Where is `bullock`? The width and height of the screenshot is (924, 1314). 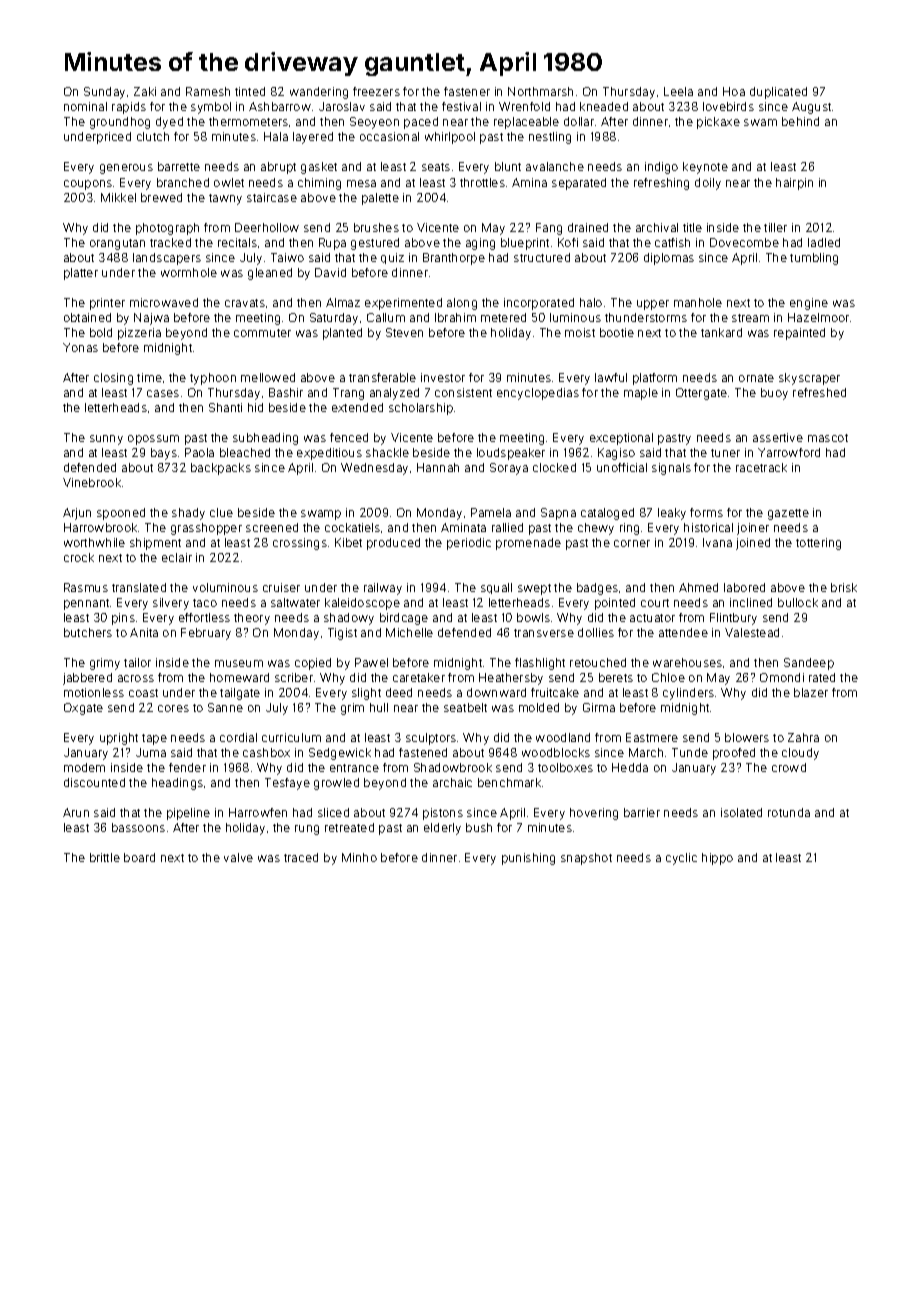
bullock is located at coordinates (798, 602).
